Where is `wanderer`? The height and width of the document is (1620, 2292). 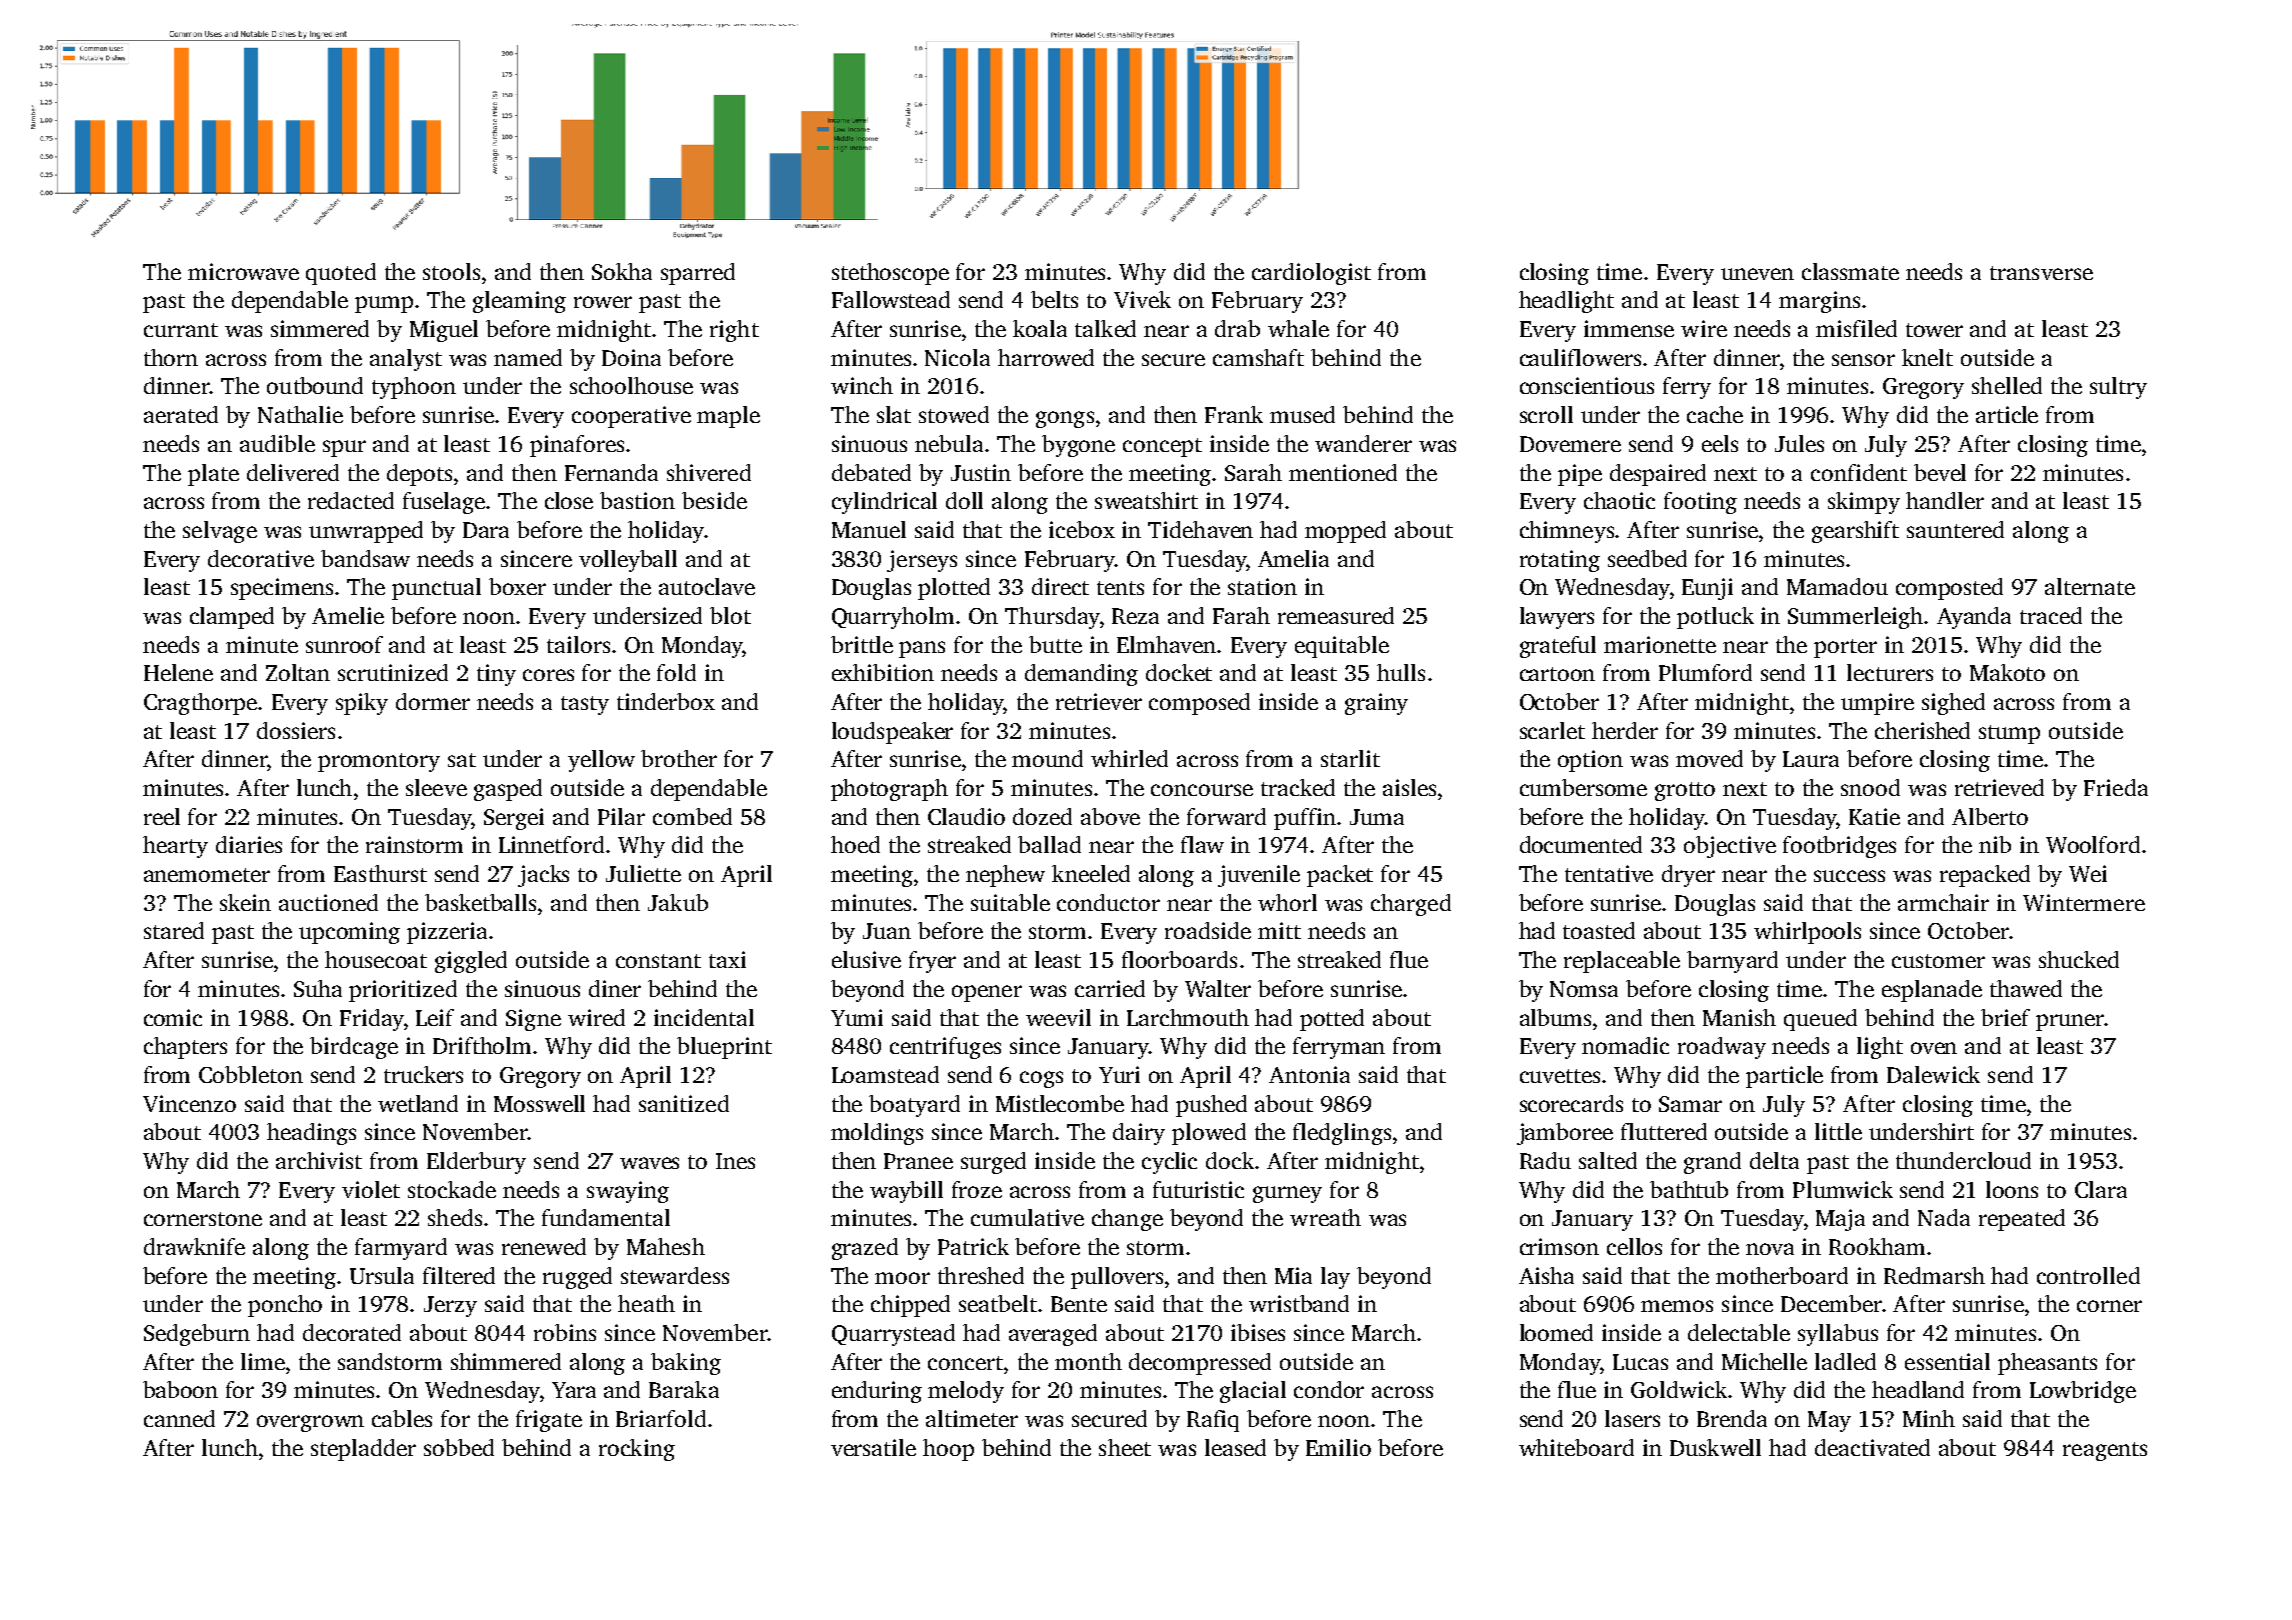 wanderer is located at coordinates (1363, 443).
